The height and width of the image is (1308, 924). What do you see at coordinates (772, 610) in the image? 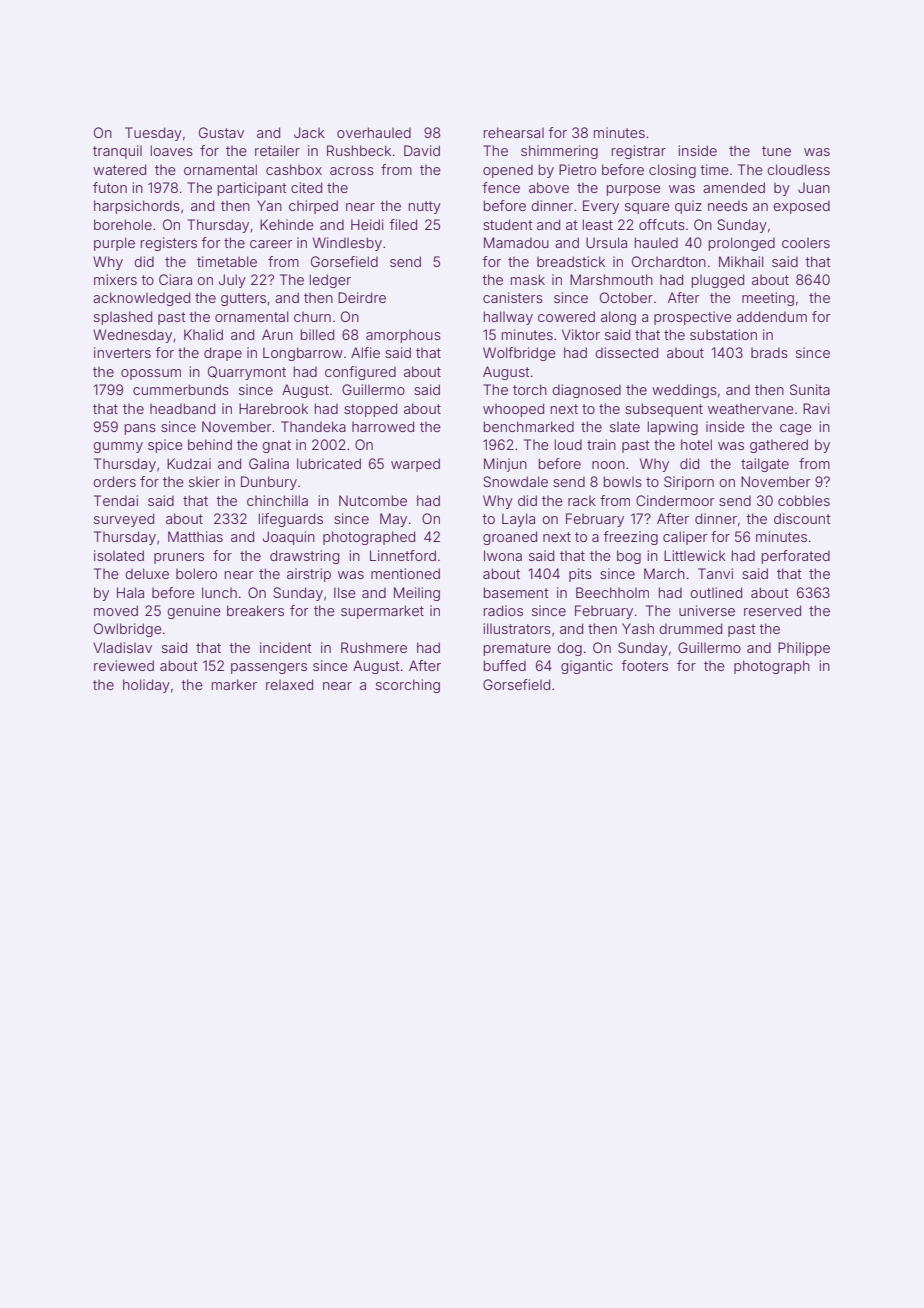
I see `reserved` at bounding box center [772, 610].
